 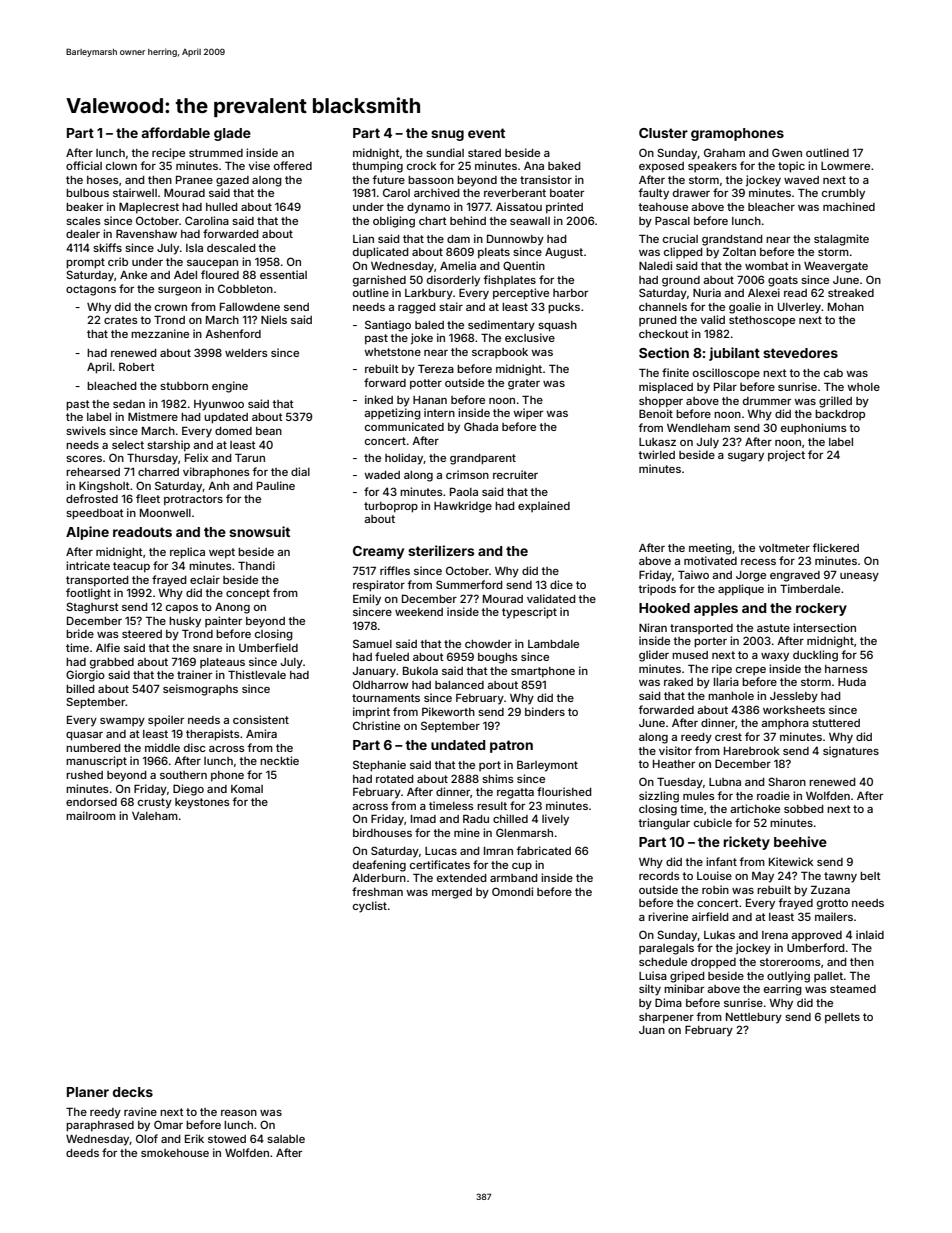 I want to click on clown, so click(x=121, y=166).
